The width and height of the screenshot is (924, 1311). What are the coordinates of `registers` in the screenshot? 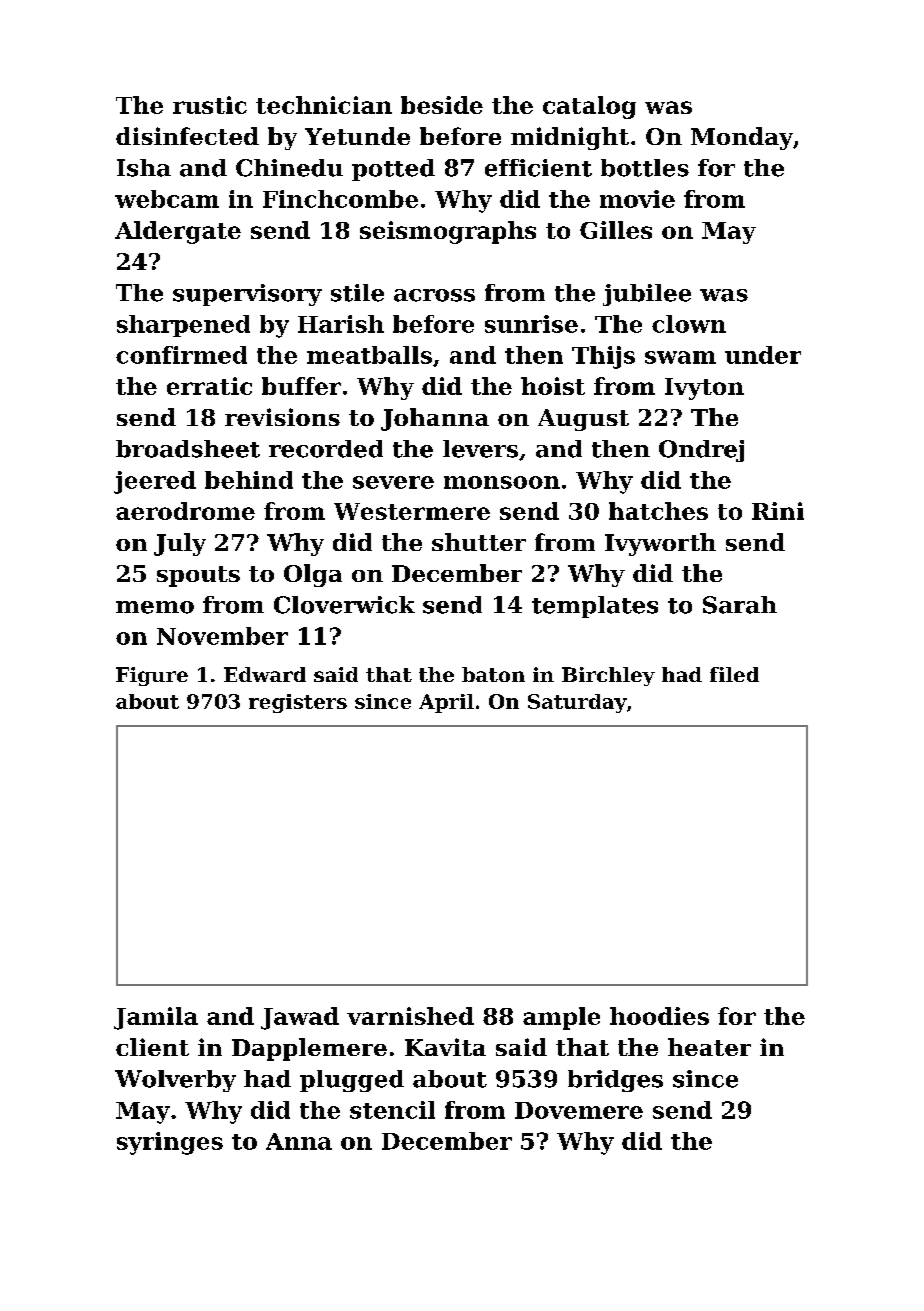 It's located at (298, 703).
